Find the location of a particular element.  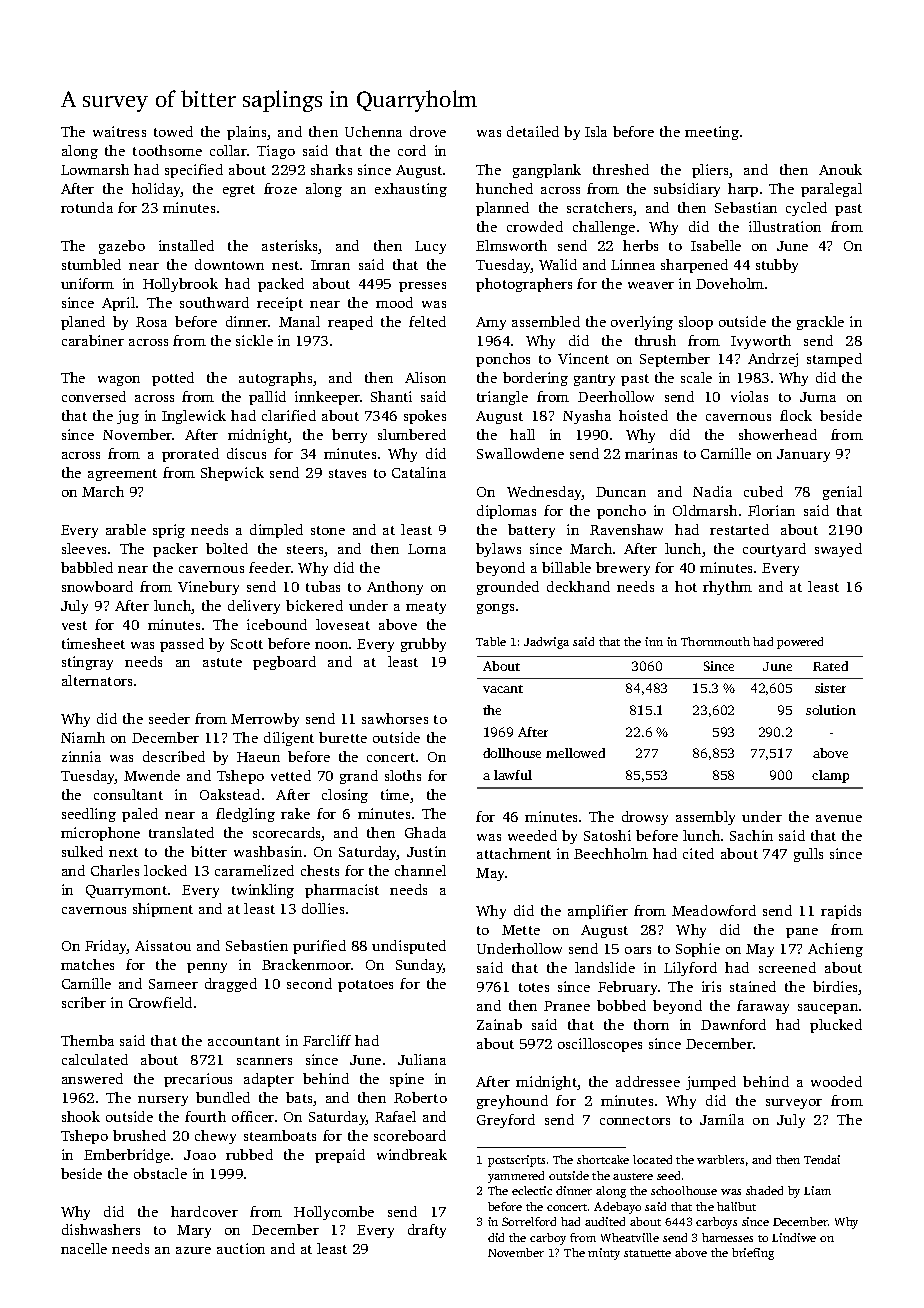

meeting is located at coordinates (712, 133).
